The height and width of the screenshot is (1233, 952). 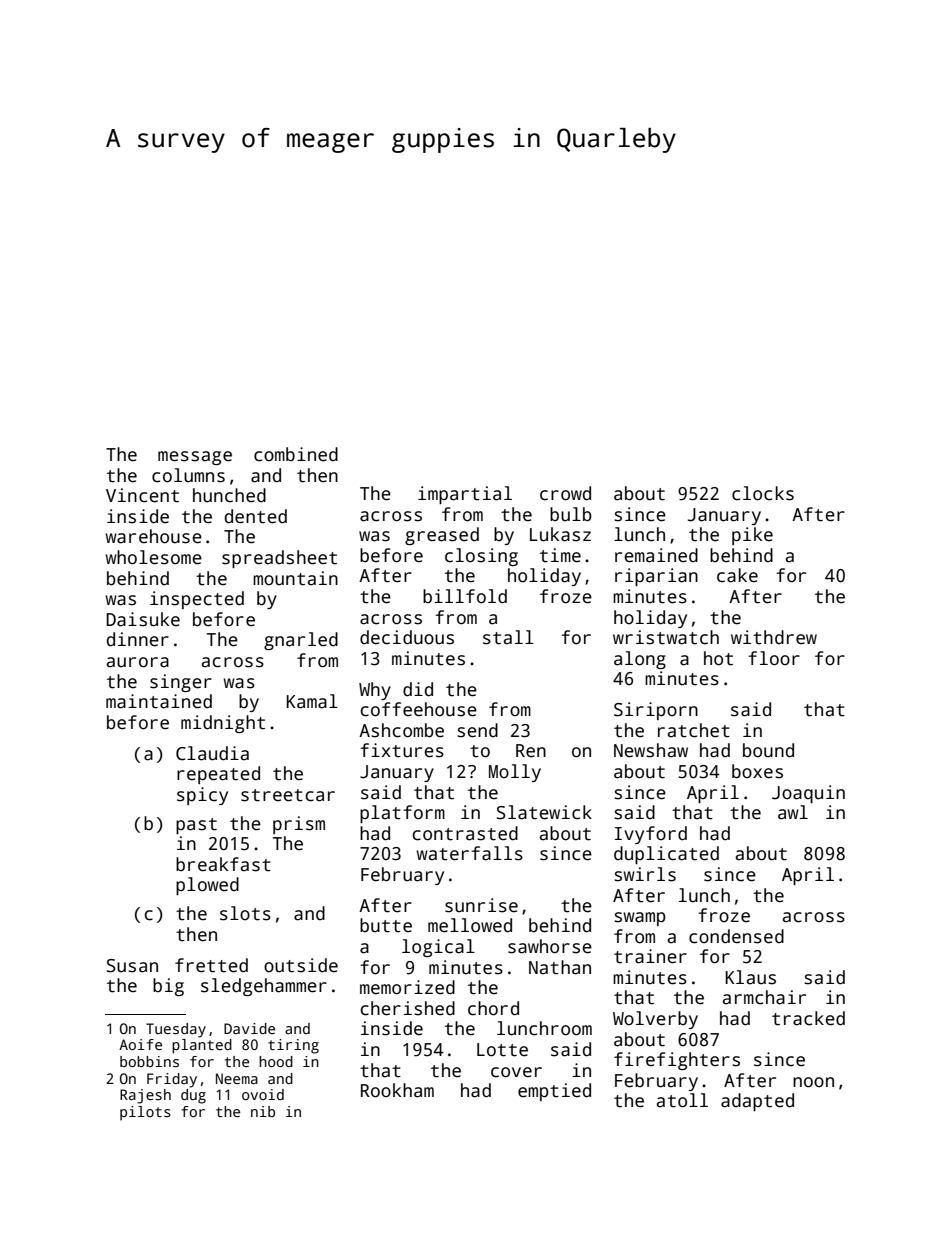 What do you see at coordinates (442, 536) in the screenshot?
I see `greased` at bounding box center [442, 536].
